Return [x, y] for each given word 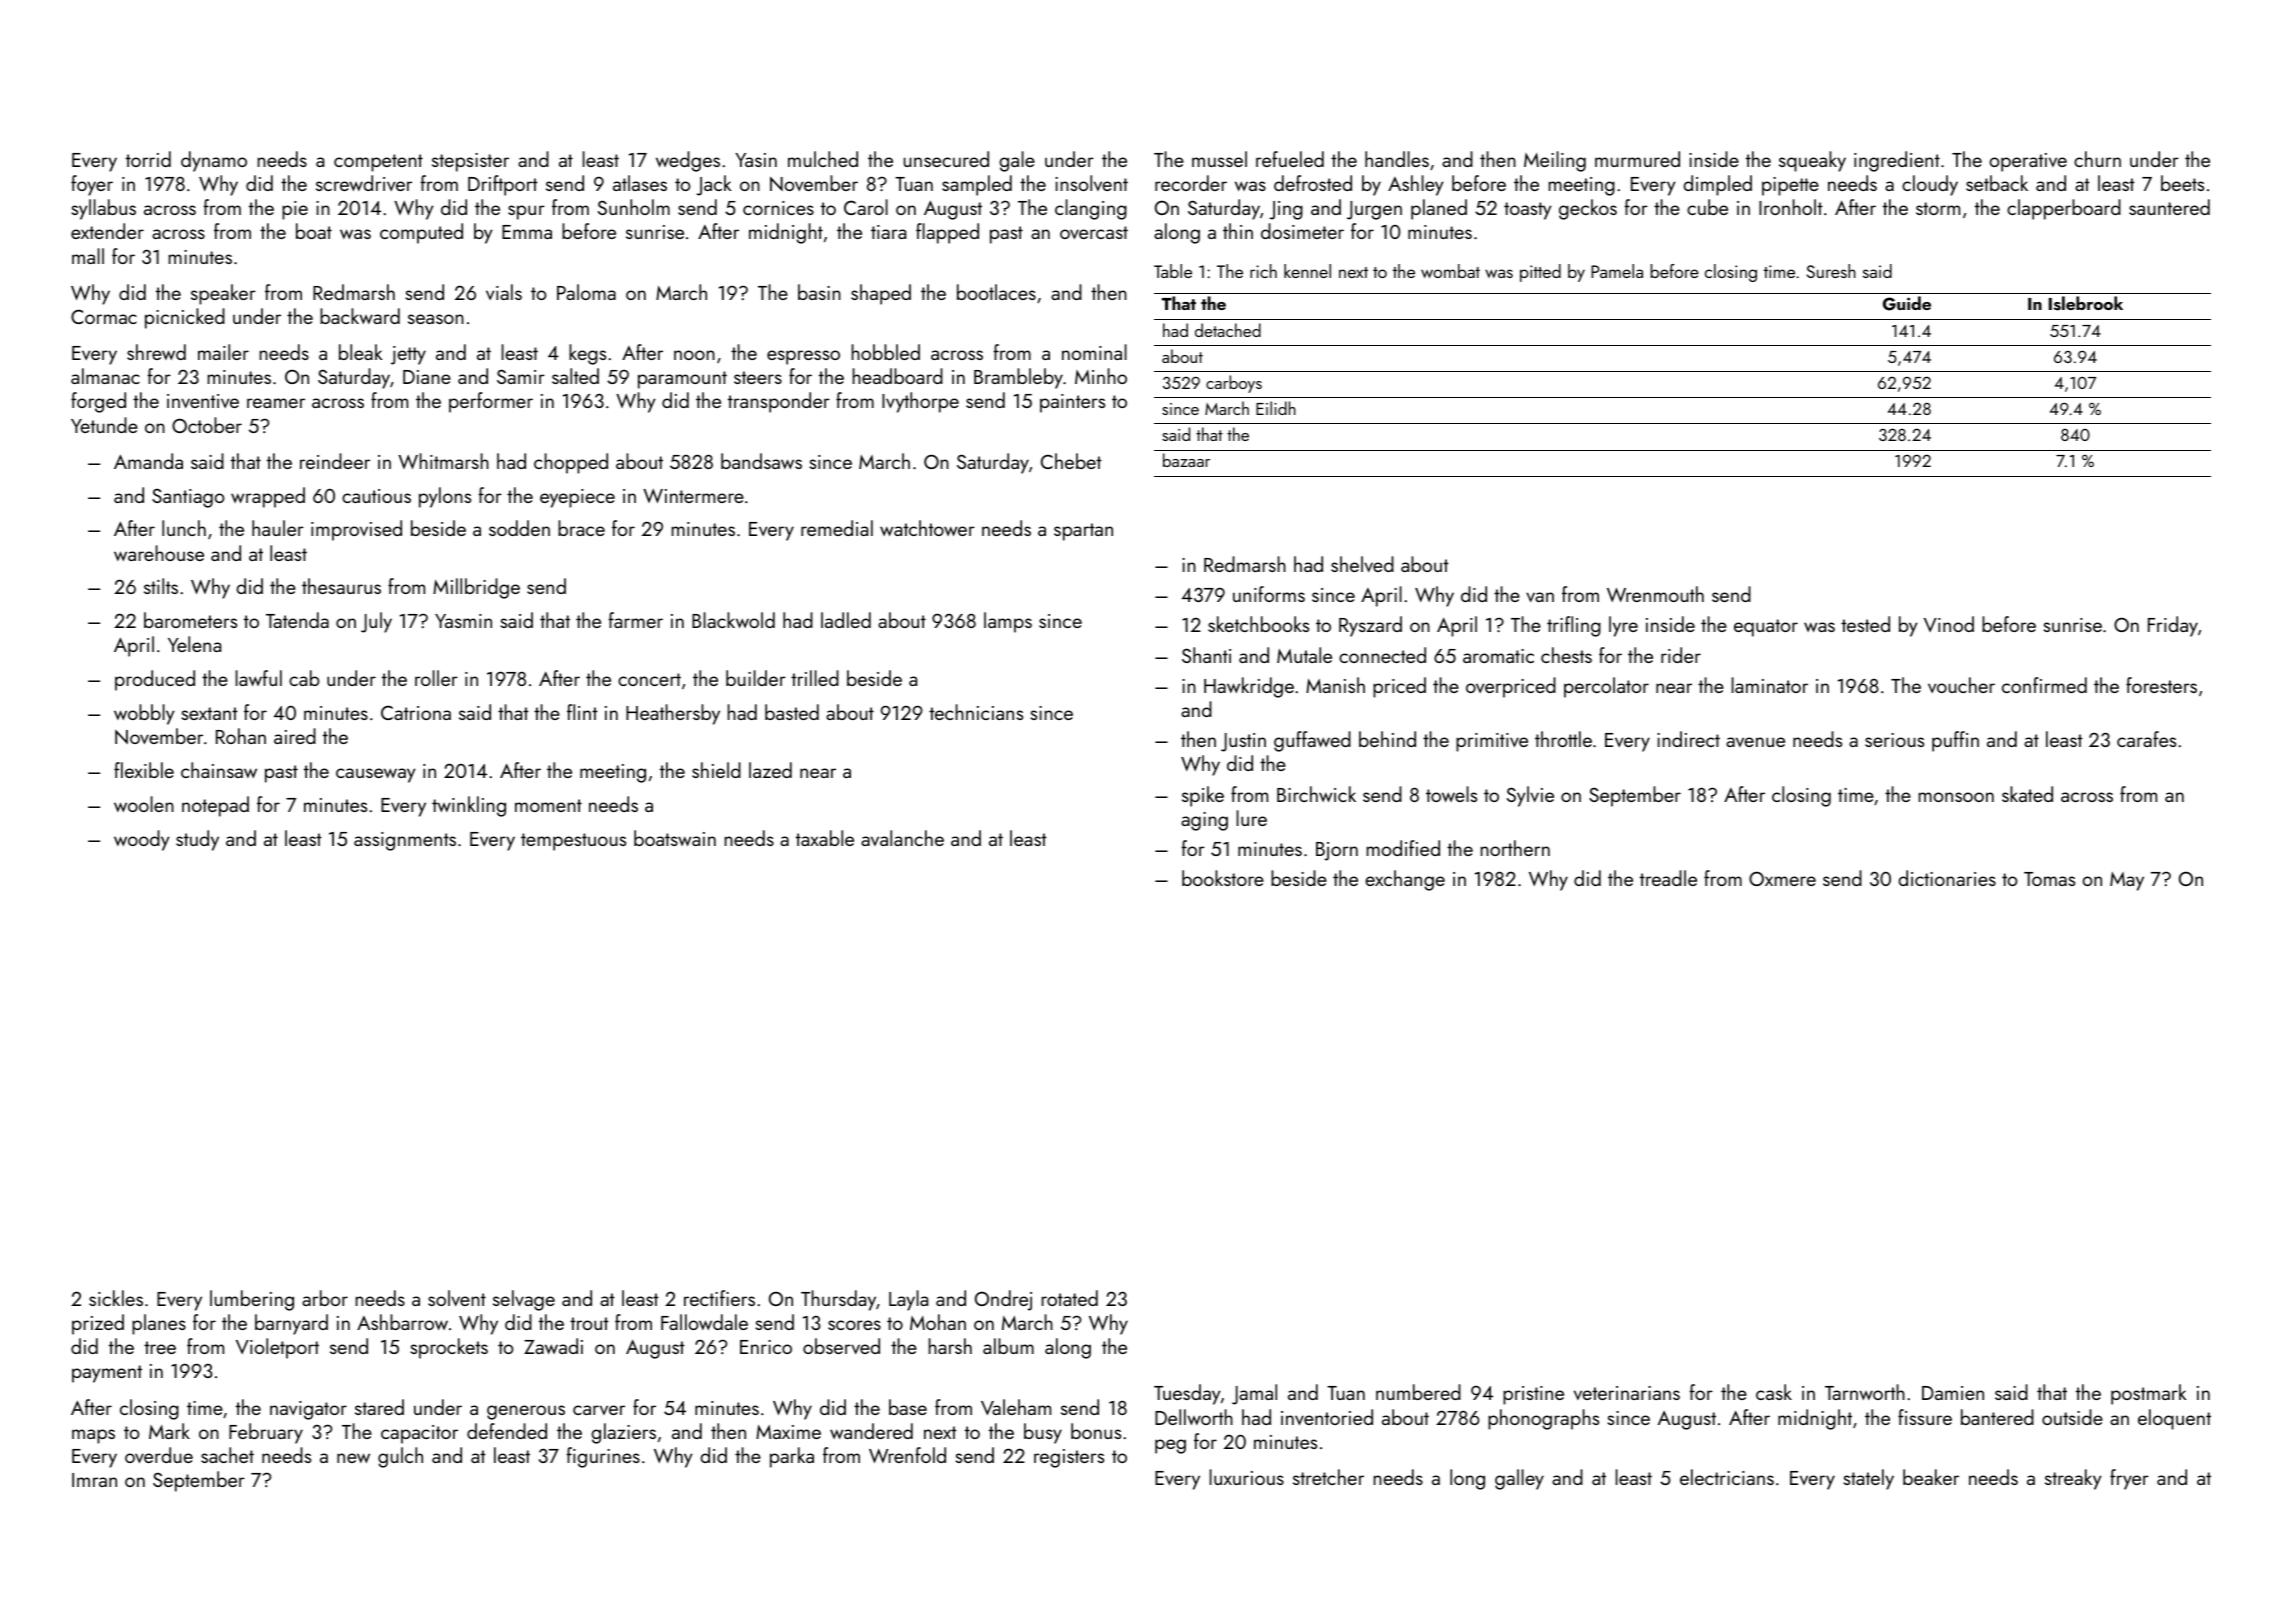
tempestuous [573, 842]
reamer [276, 403]
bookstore [1223, 878]
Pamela [1617, 271]
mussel [1219, 159]
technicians [976, 712]
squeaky [1812, 161]
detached [1228, 330]
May [2127, 881]
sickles [116, 1298]
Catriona [416, 712]
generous [526, 1412]
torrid [148, 159]
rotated [1070, 1298]
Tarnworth [1865, 1392]
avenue [1755, 742]
